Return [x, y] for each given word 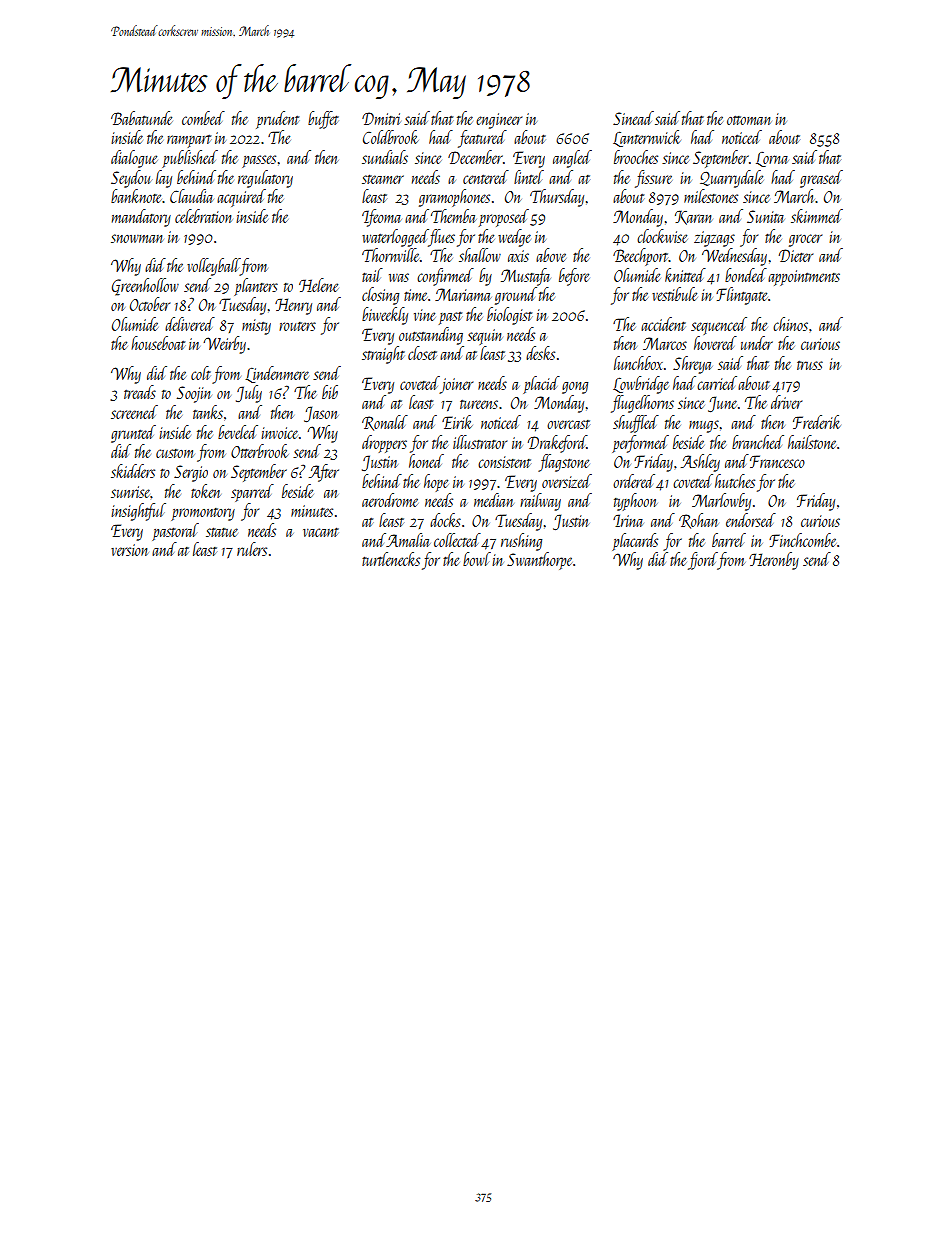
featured [482, 139]
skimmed [817, 216]
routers [297, 326]
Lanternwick [647, 138]
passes [259, 161]
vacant [321, 532]
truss [810, 365]
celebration [203, 216]
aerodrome [390, 500]
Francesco [777, 461]
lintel [529, 177]
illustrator [480, 442]
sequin [484, 337]
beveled [238, 432]
